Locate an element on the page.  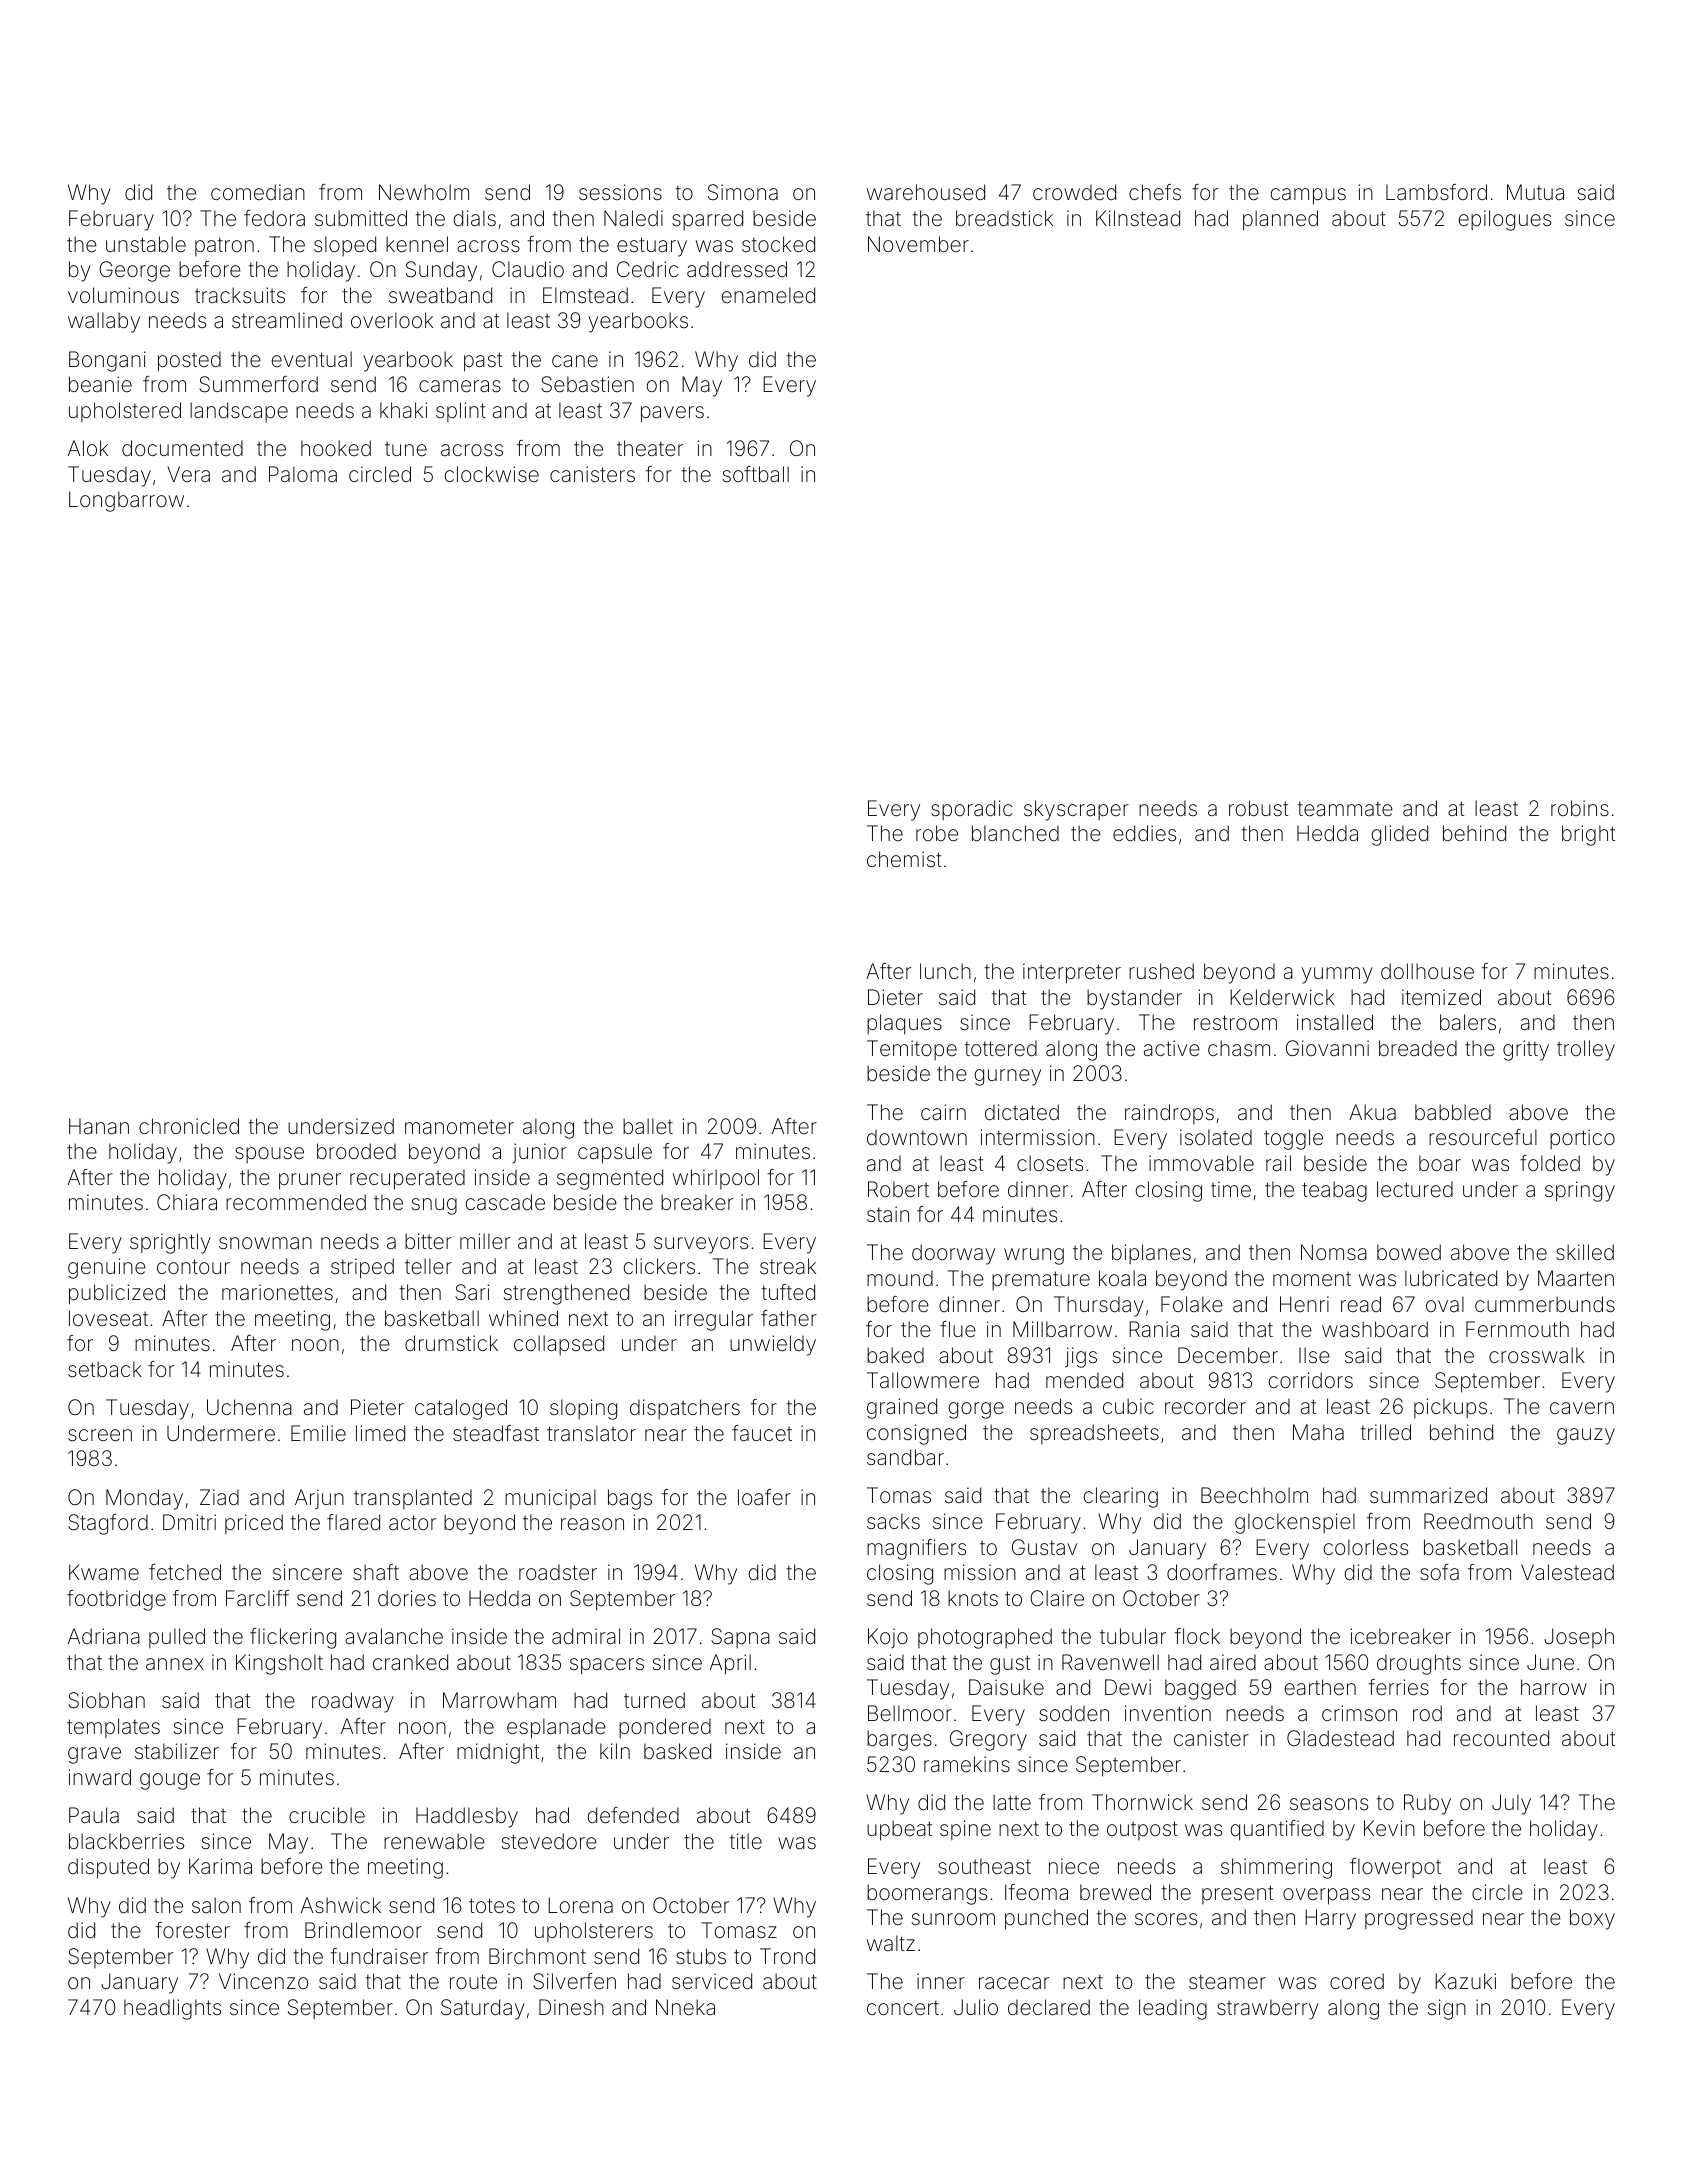
sacks is located at coordinates (893, 1521).
